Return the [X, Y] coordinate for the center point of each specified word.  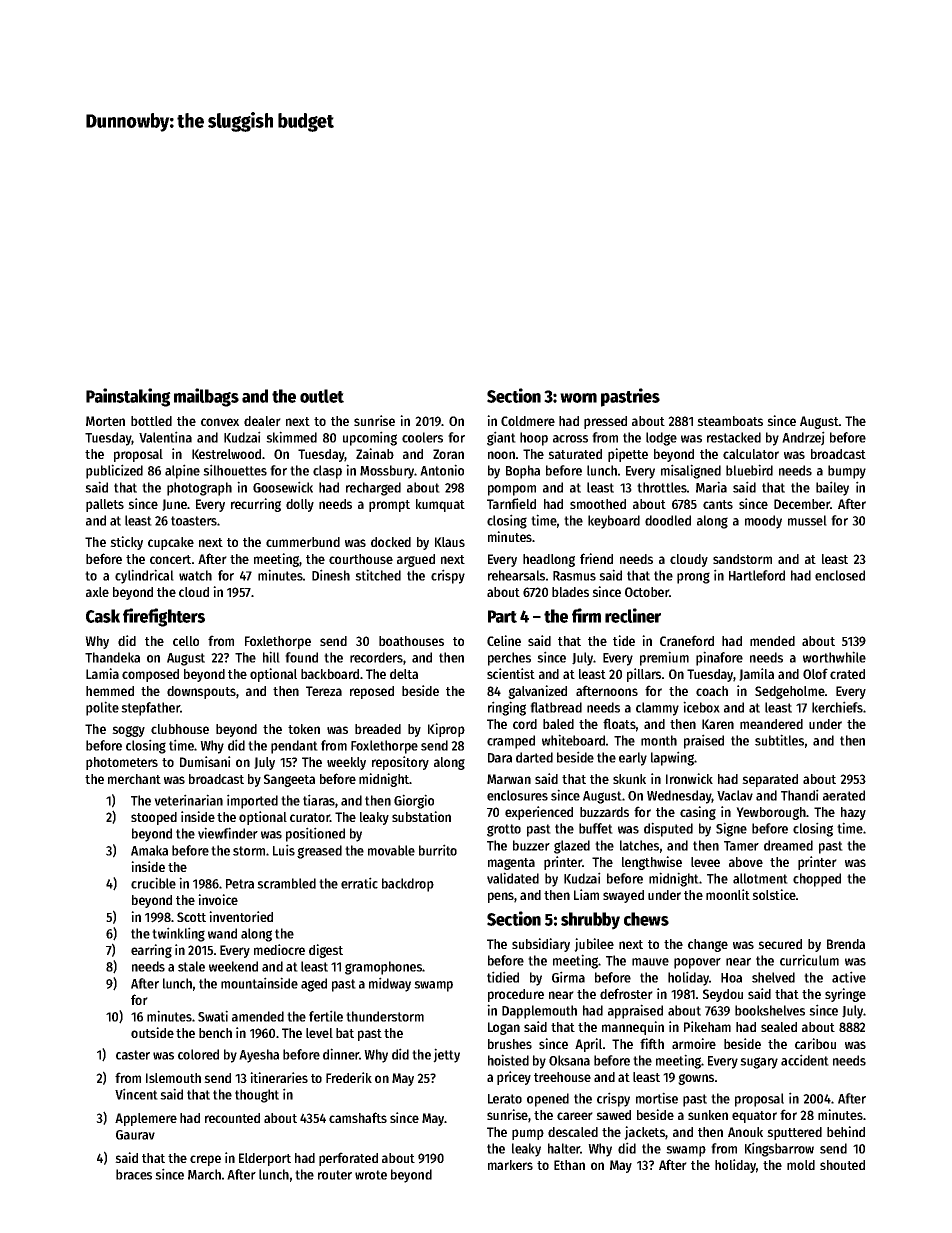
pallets [105, 505]
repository [400, 763]
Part [502, 616]
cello [186, 641]
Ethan [569, 1165]
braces [134, 1174]
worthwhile [834, 657]
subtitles [779, 740]
